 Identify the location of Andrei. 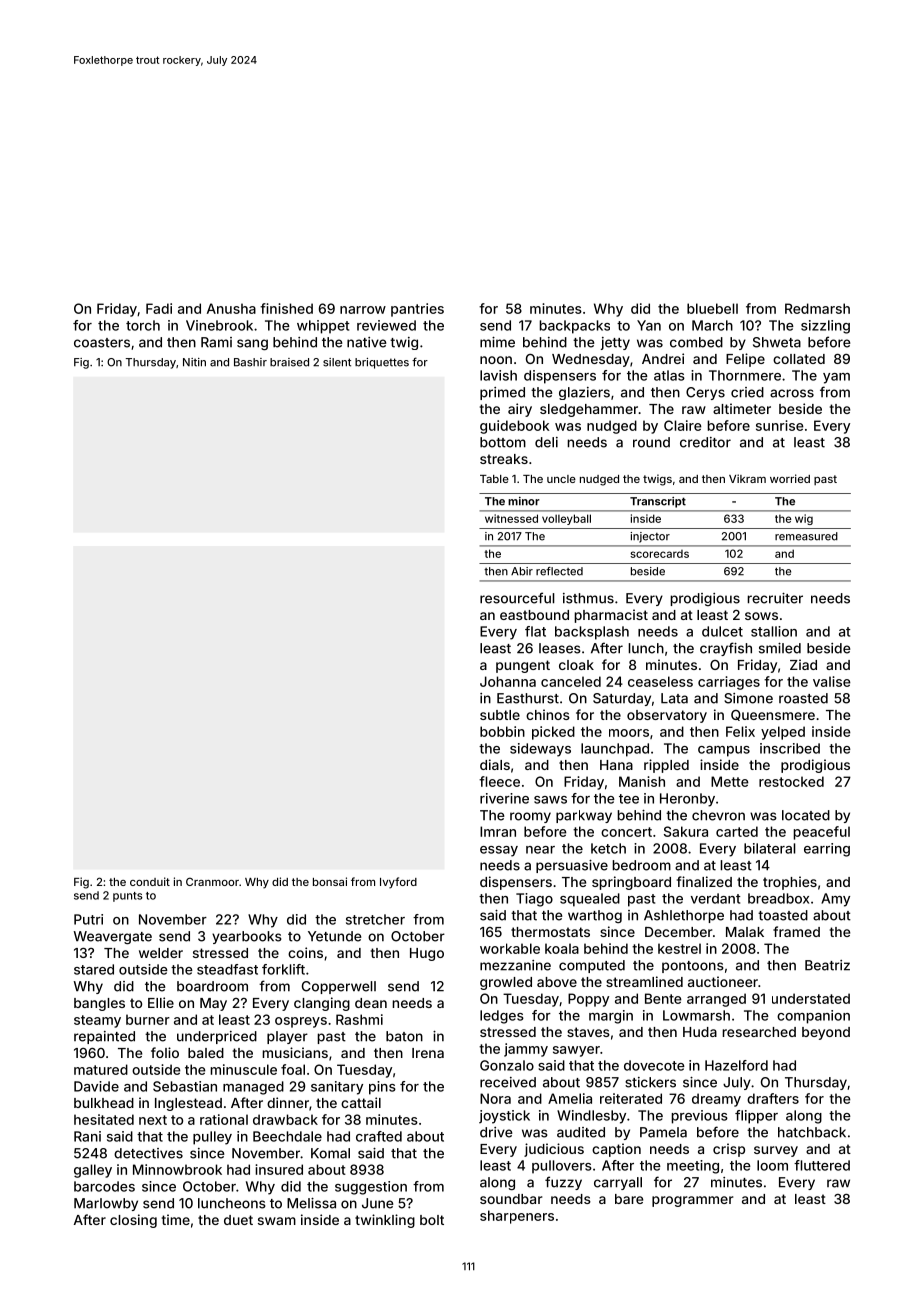
(663, 358).
